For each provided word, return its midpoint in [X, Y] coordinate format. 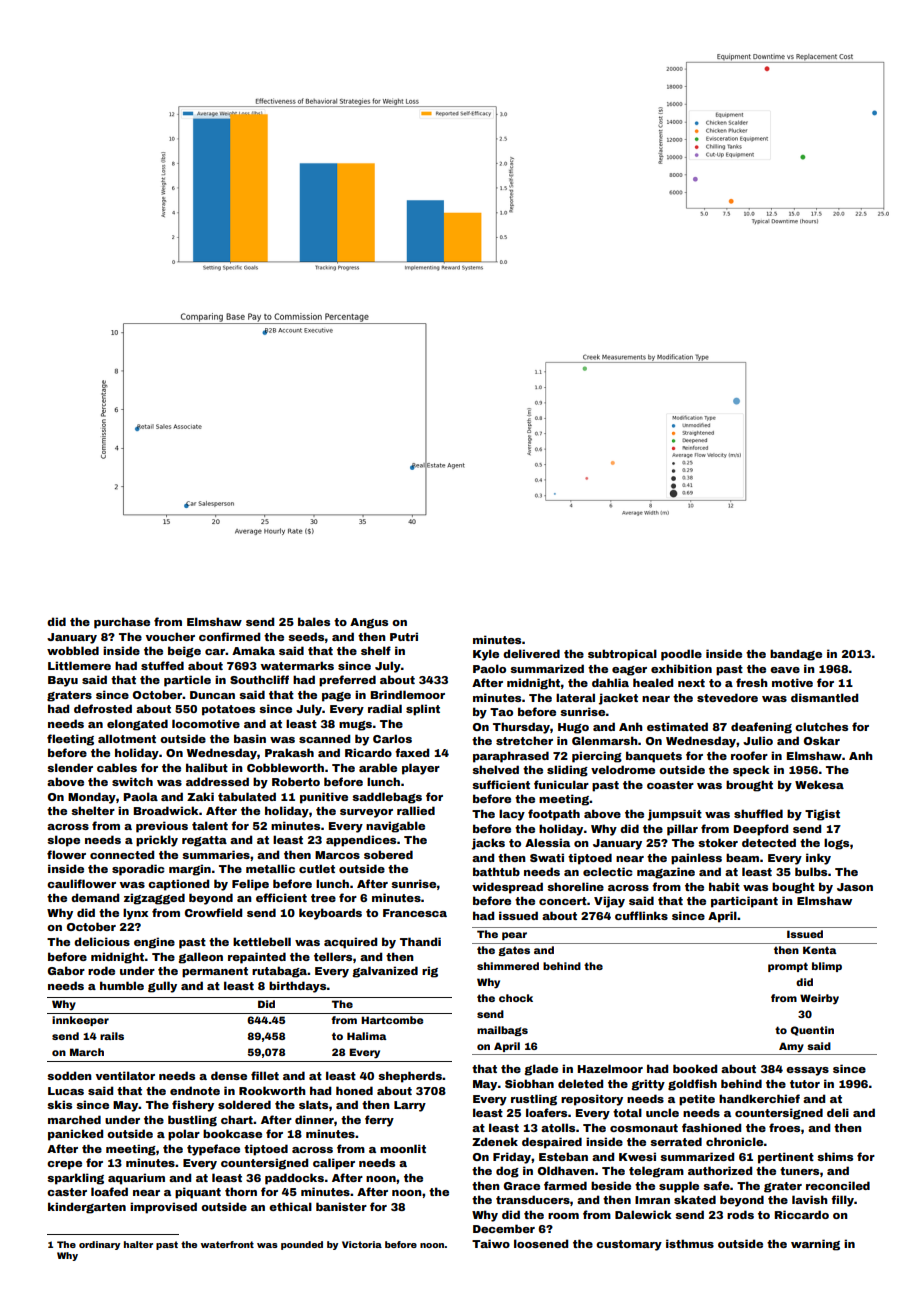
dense [229, 1075]
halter [138, 1244]
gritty [648, 1085]
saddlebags [387, 798]
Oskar [822, 740]
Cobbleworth [285, 767]
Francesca [415, 913]
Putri [404, 636]
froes [784, 1127]
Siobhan [529, 1083]
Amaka [253, 650]
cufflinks [641, 915]
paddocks [294, 1179]
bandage [796, 655]
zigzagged [154, 899]
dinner [314, 1119]
